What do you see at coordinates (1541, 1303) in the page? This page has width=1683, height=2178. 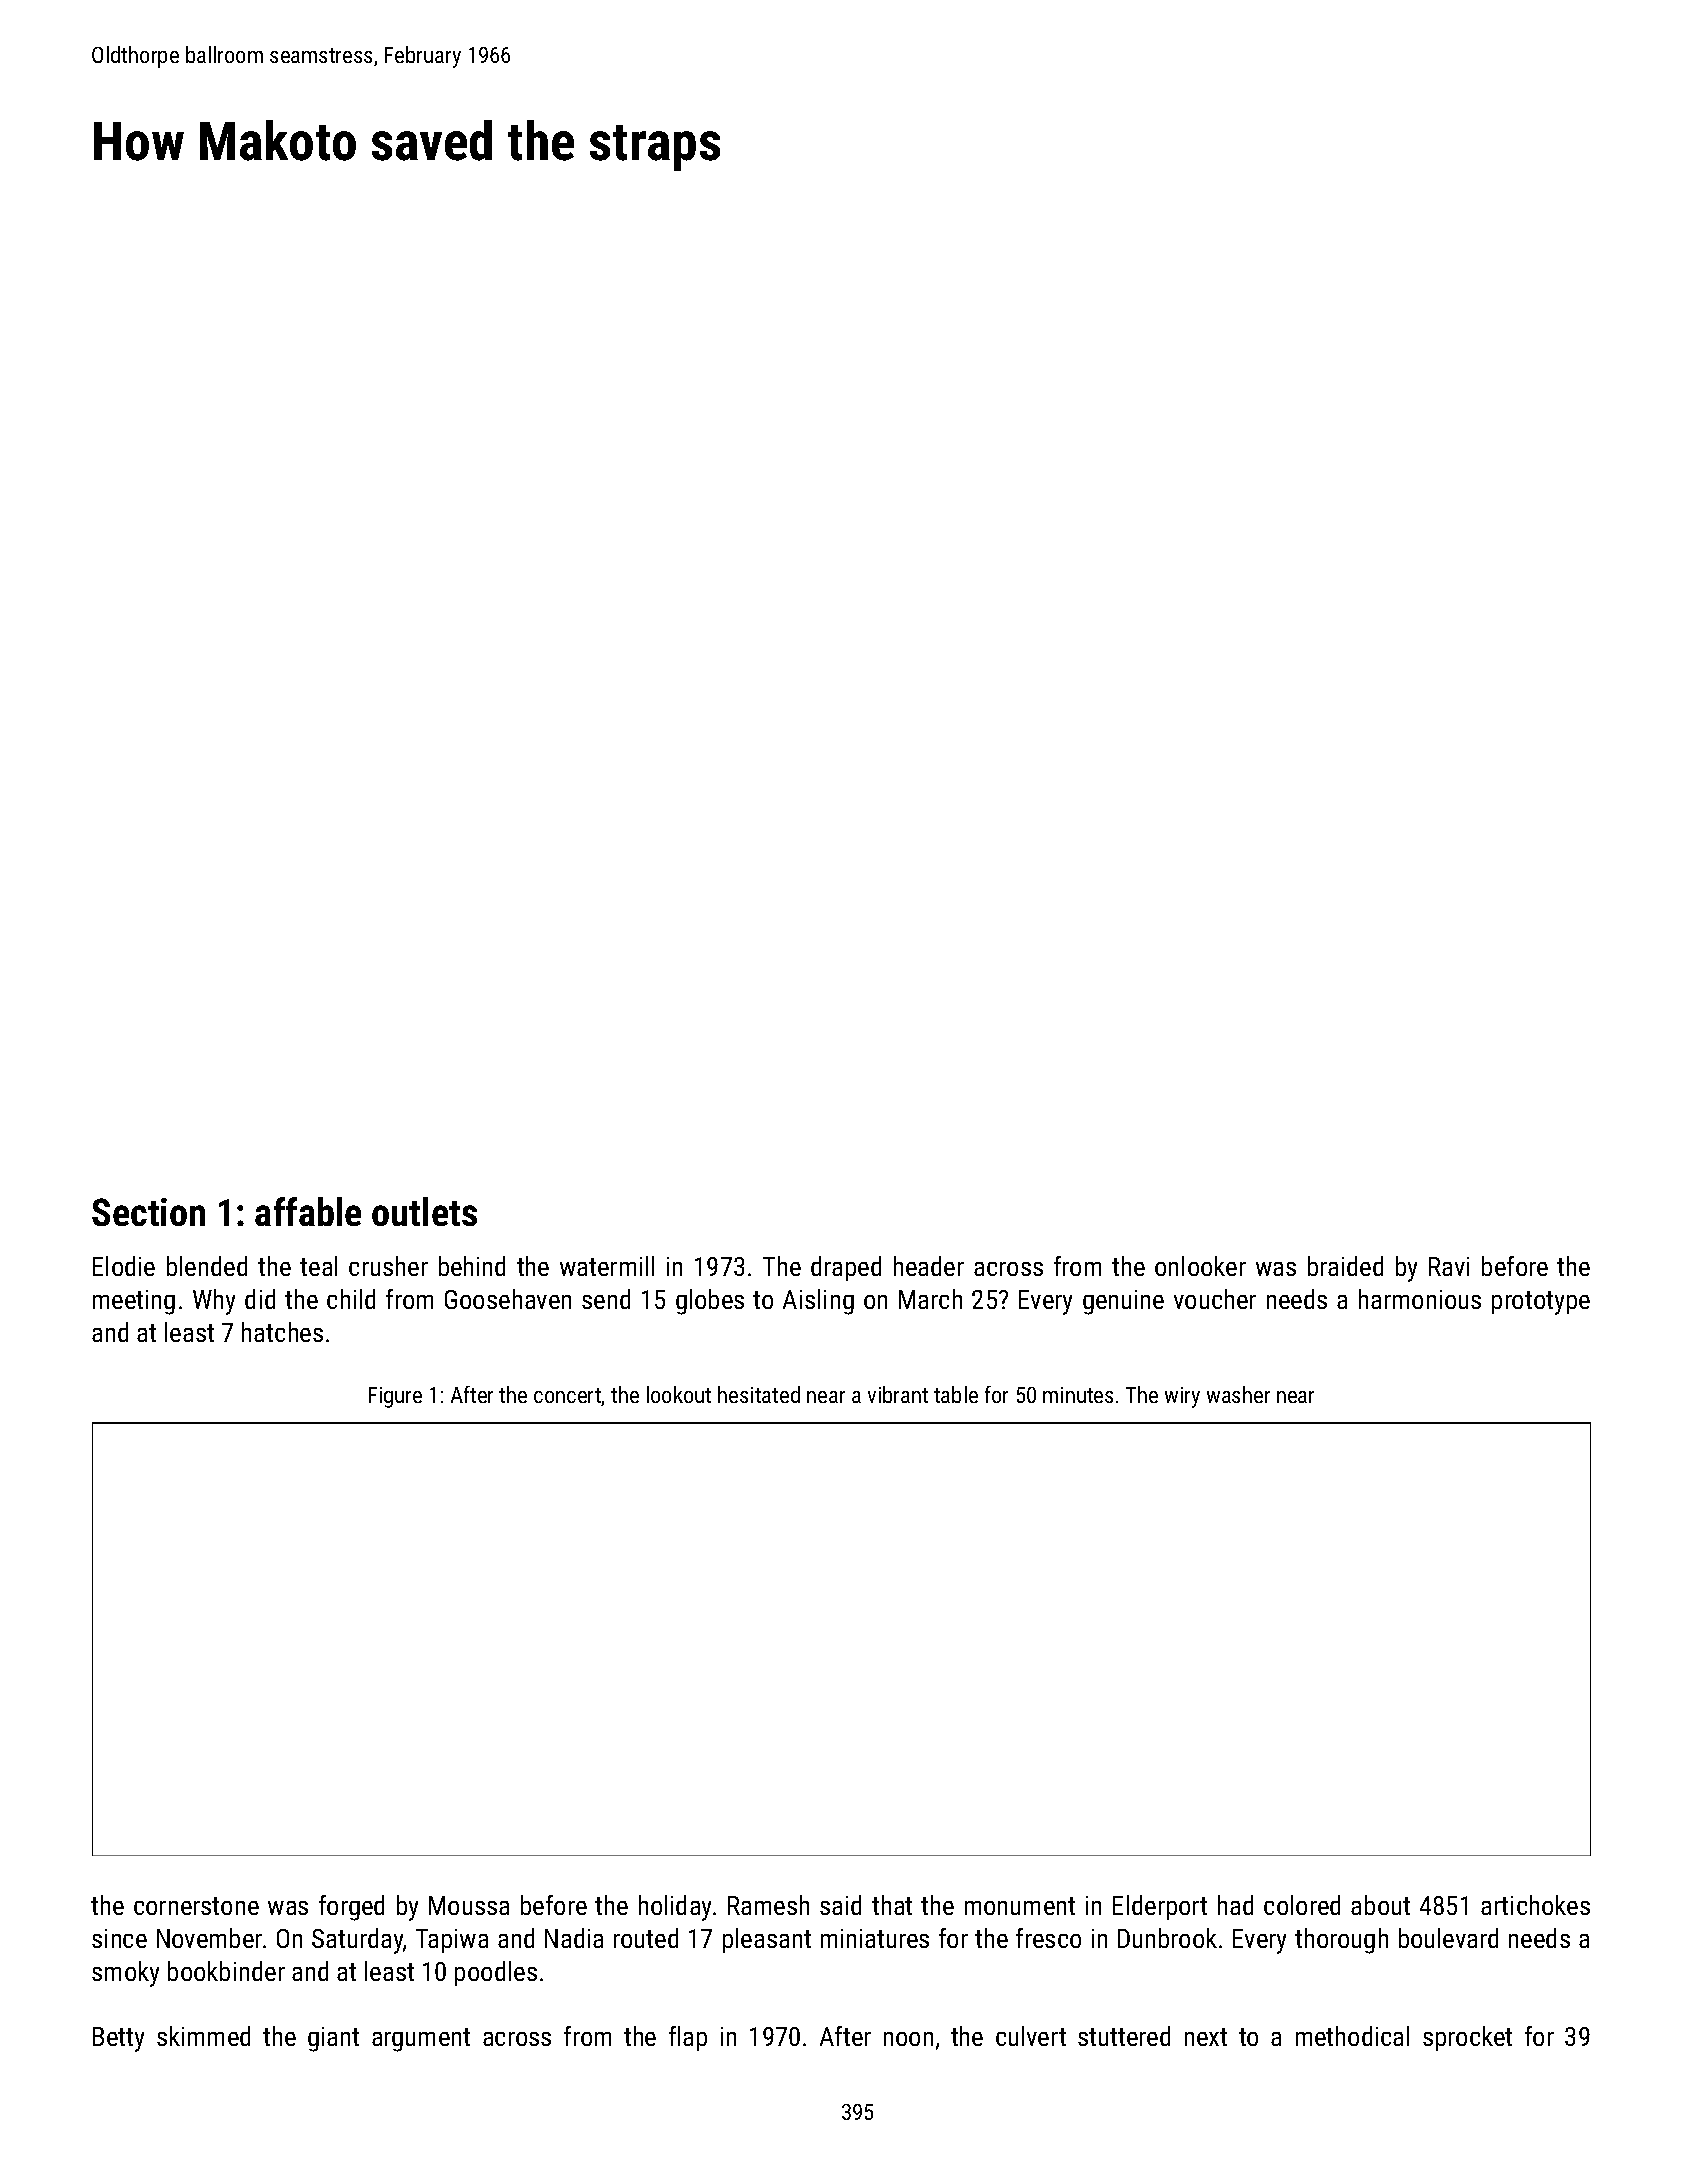 I see `prototype` at bounding box center [1541, 1303].
